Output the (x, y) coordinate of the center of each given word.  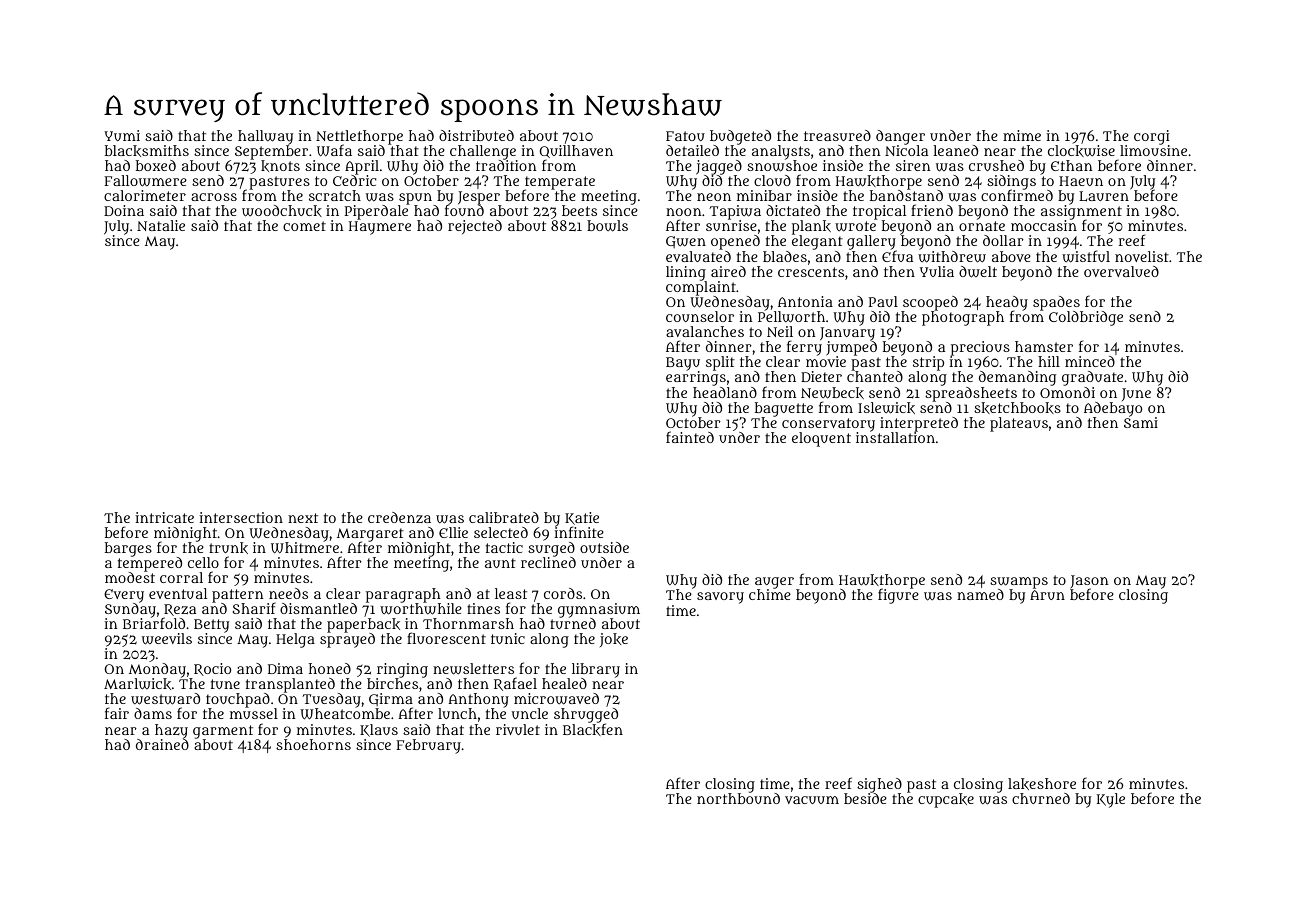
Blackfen (593, 730)
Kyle (1111, 800)
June (1136, 394)
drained (162, 744)
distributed (476, 135)
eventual (178, 593)
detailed (692, 150)
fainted (690, 437)
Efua (897, 256)
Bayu (683, 364)
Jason (1089, 582)
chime (770, 595)
